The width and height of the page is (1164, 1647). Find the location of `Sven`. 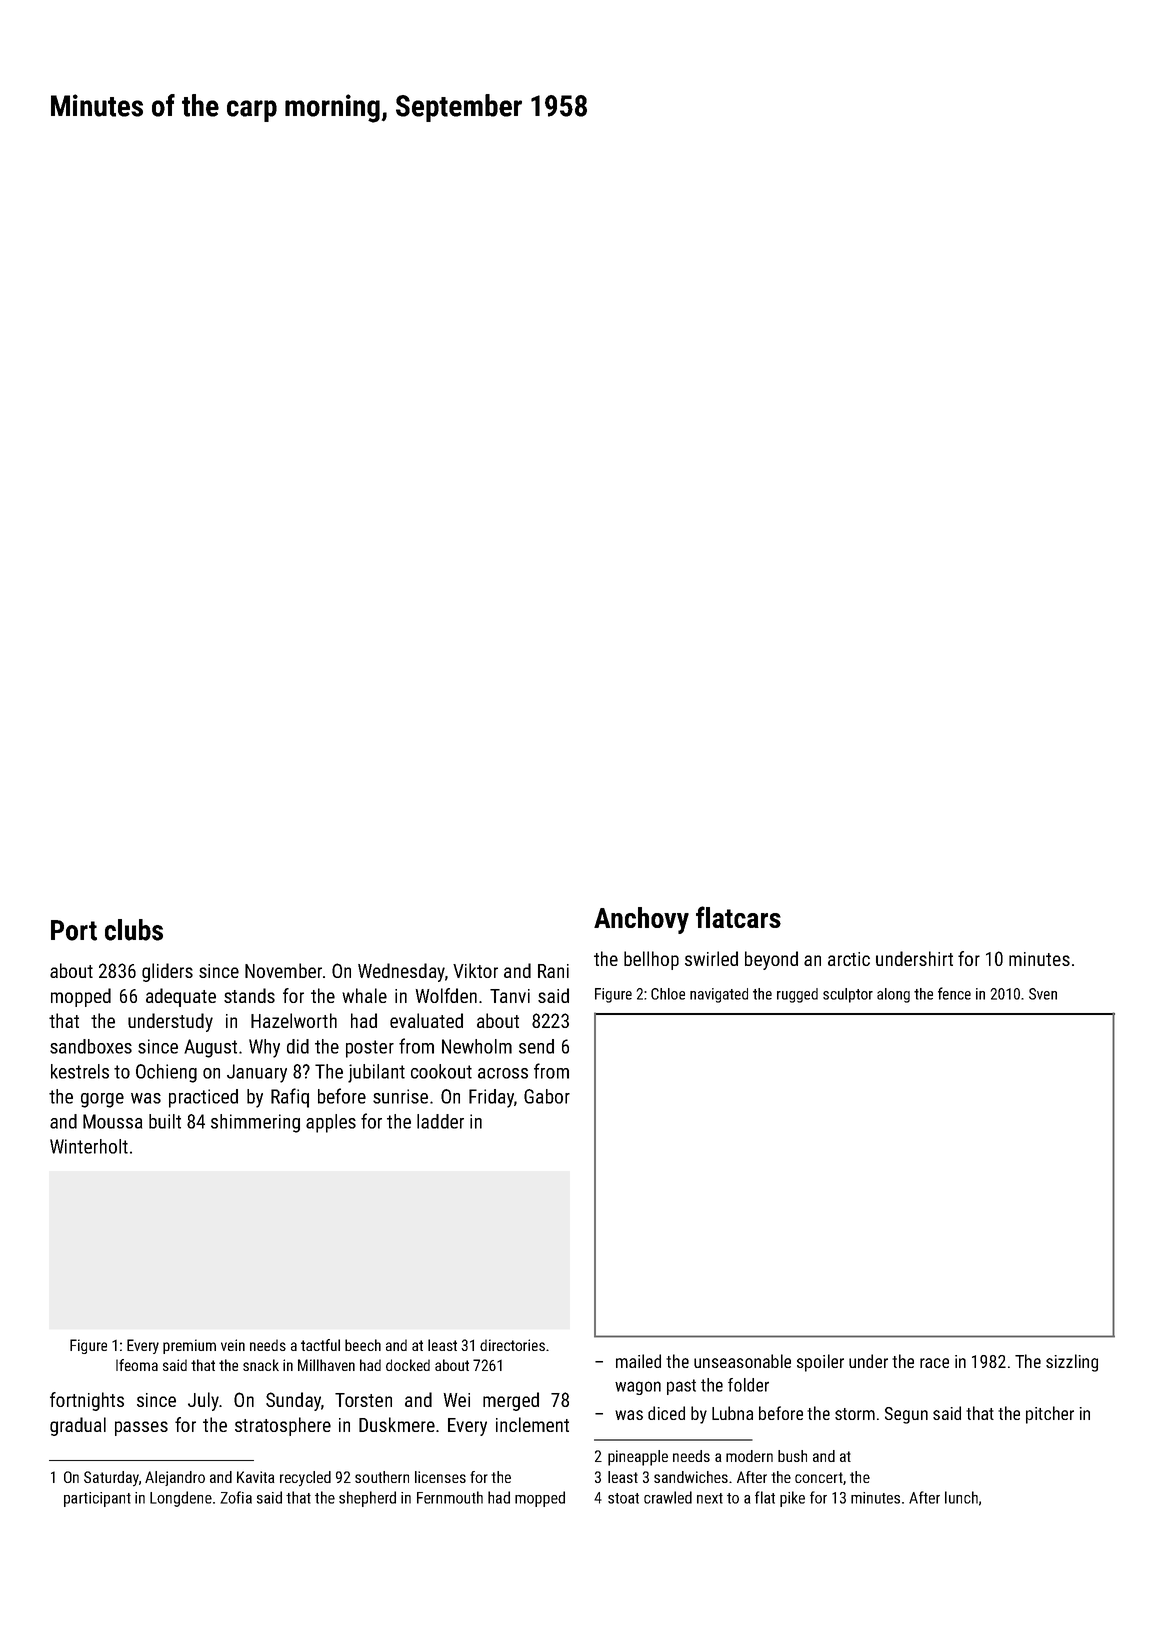

Sven is located at coordinates (1043, 994).
